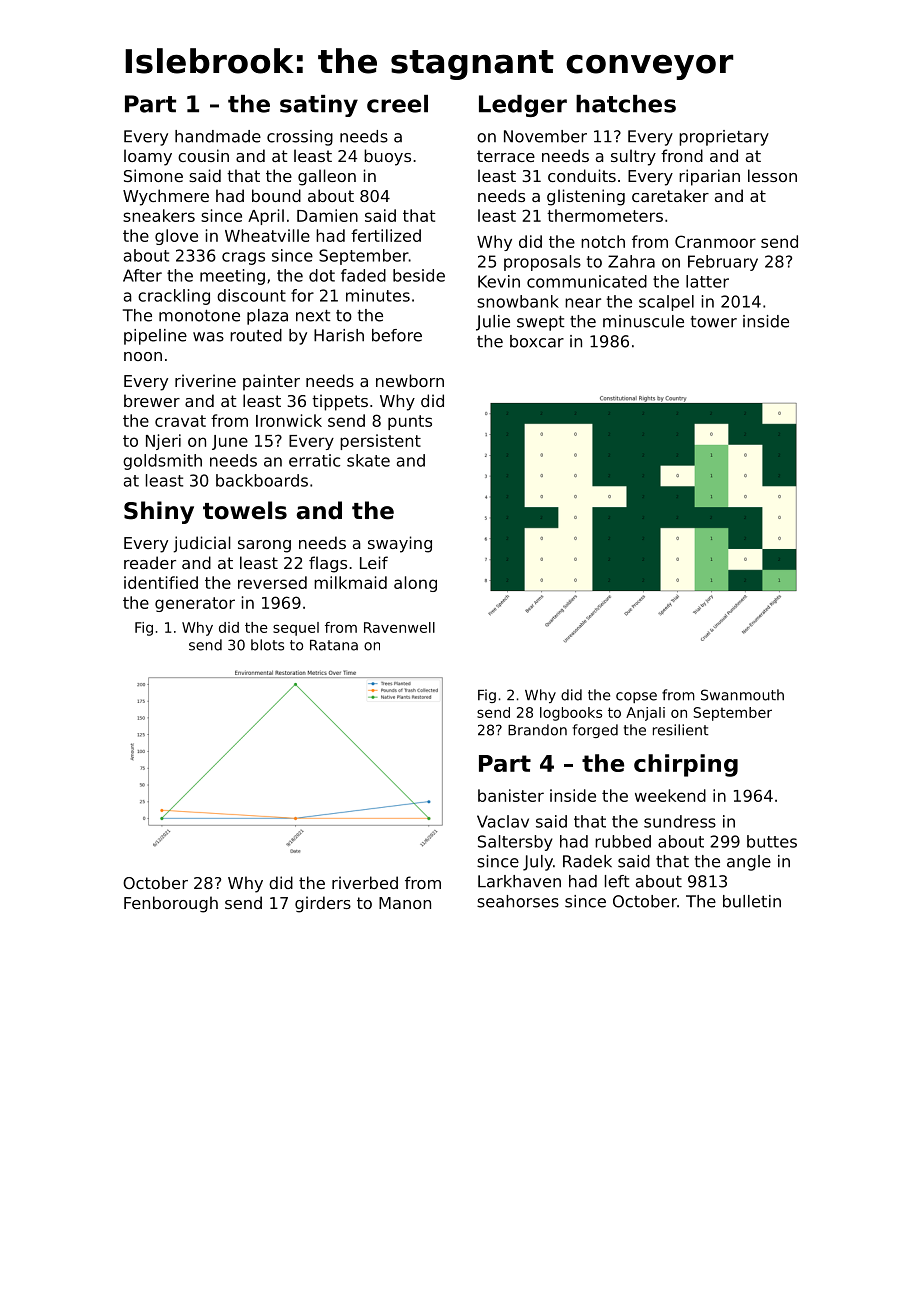 The width and height of the page is (924, 1308). What do you see at coordinates (267, 645) in the page?
I see `blots` at bounding box center [267, 645].
